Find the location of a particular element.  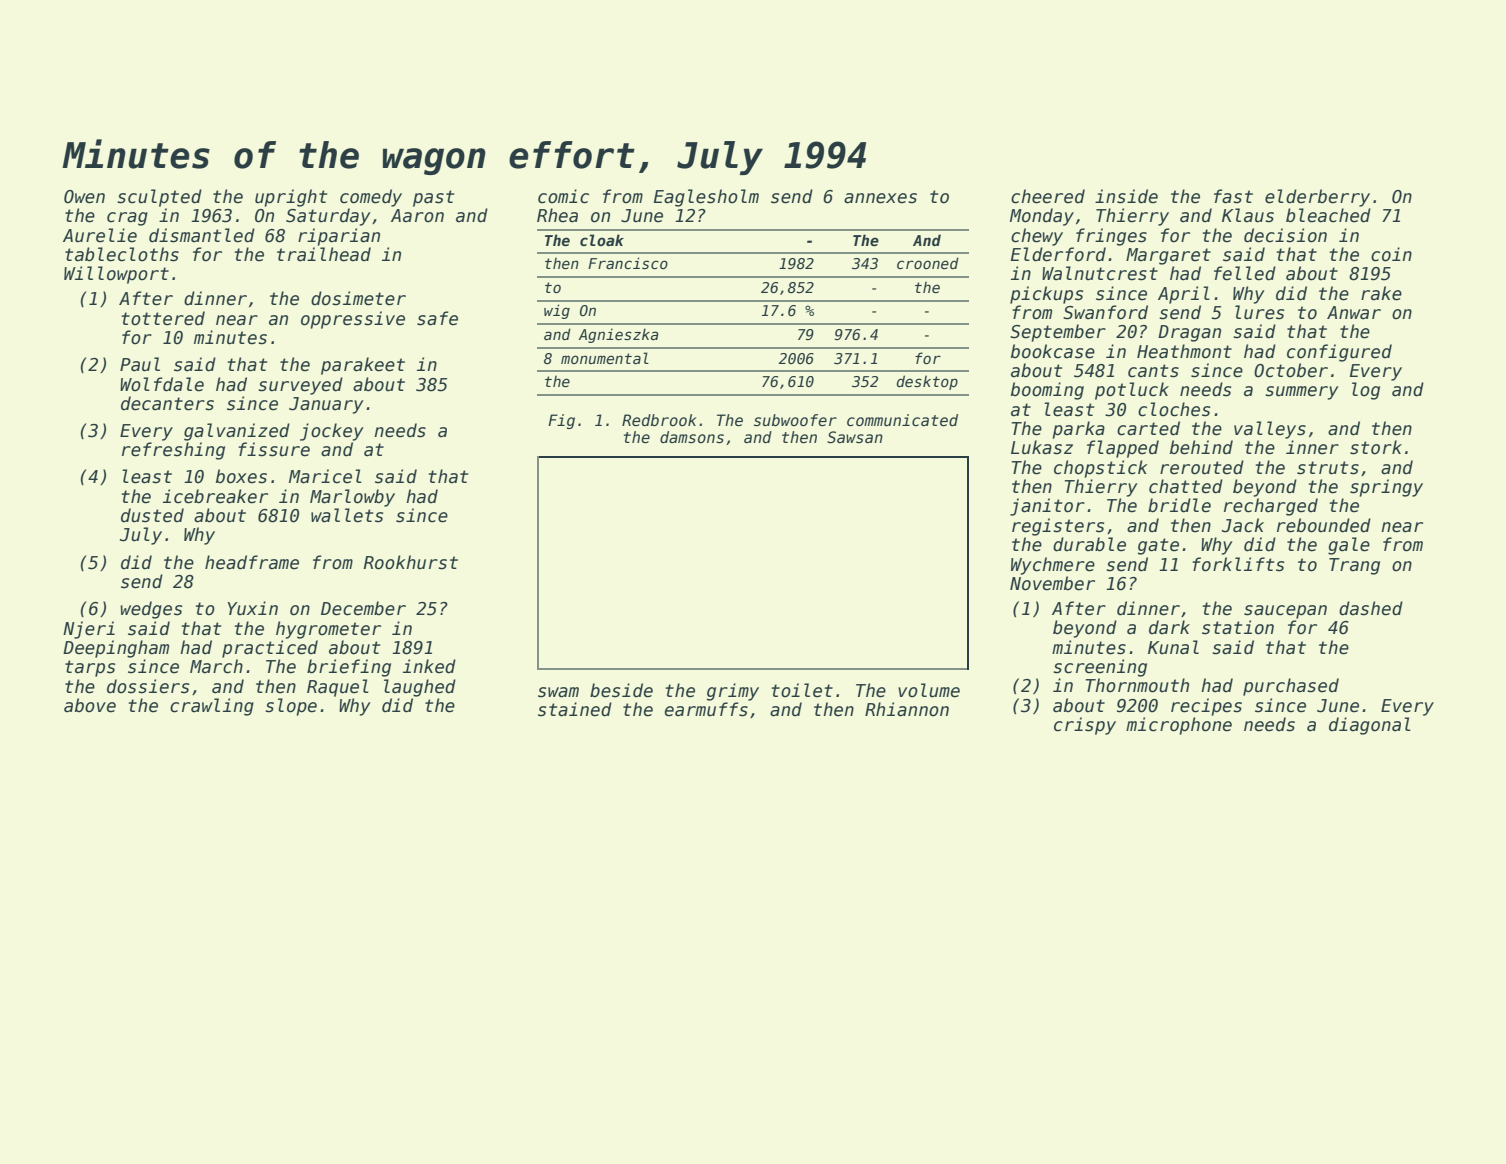

stained is located at coordinates (575, 709).
